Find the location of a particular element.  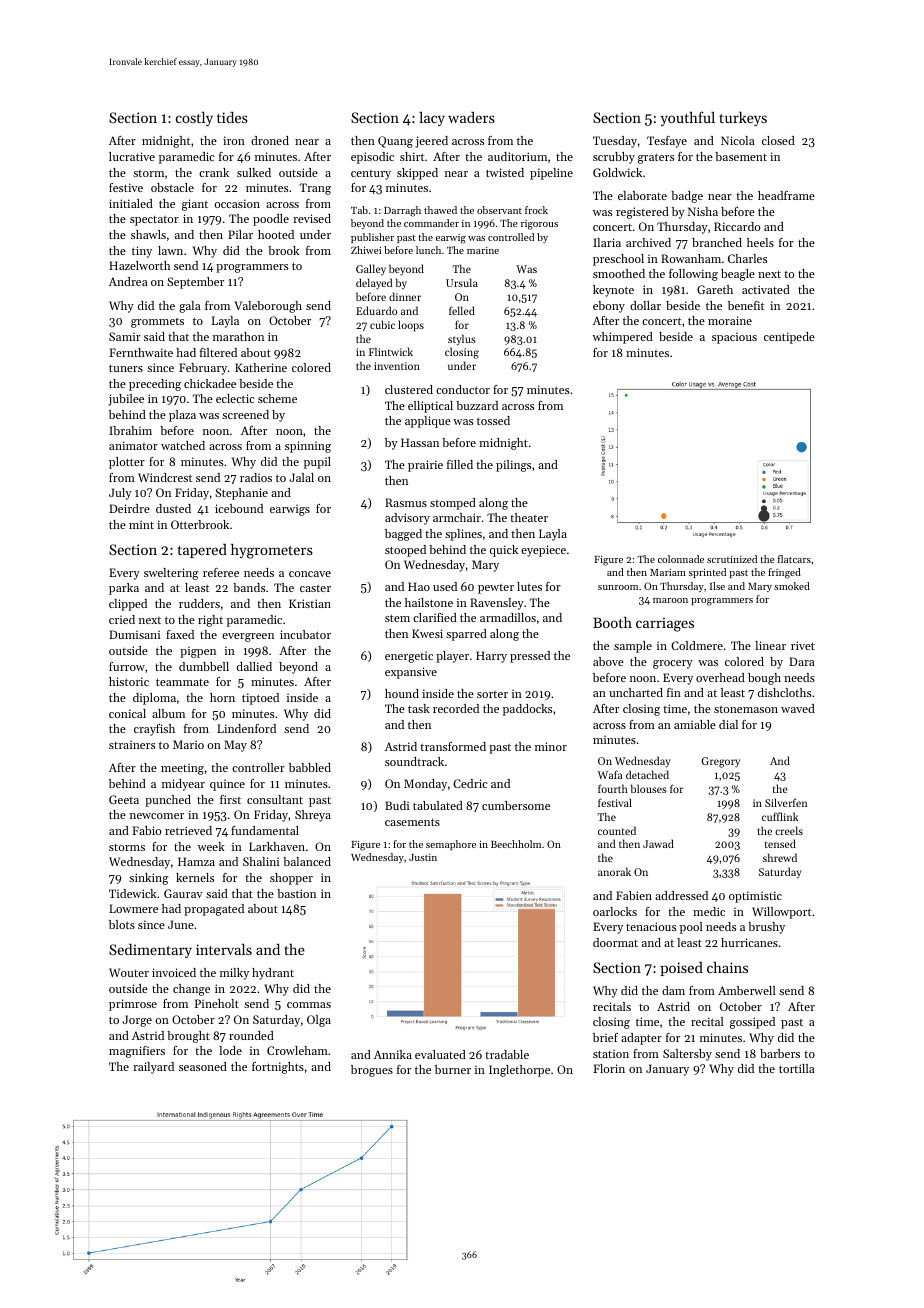

graters is located at coordinates (656, 158).
